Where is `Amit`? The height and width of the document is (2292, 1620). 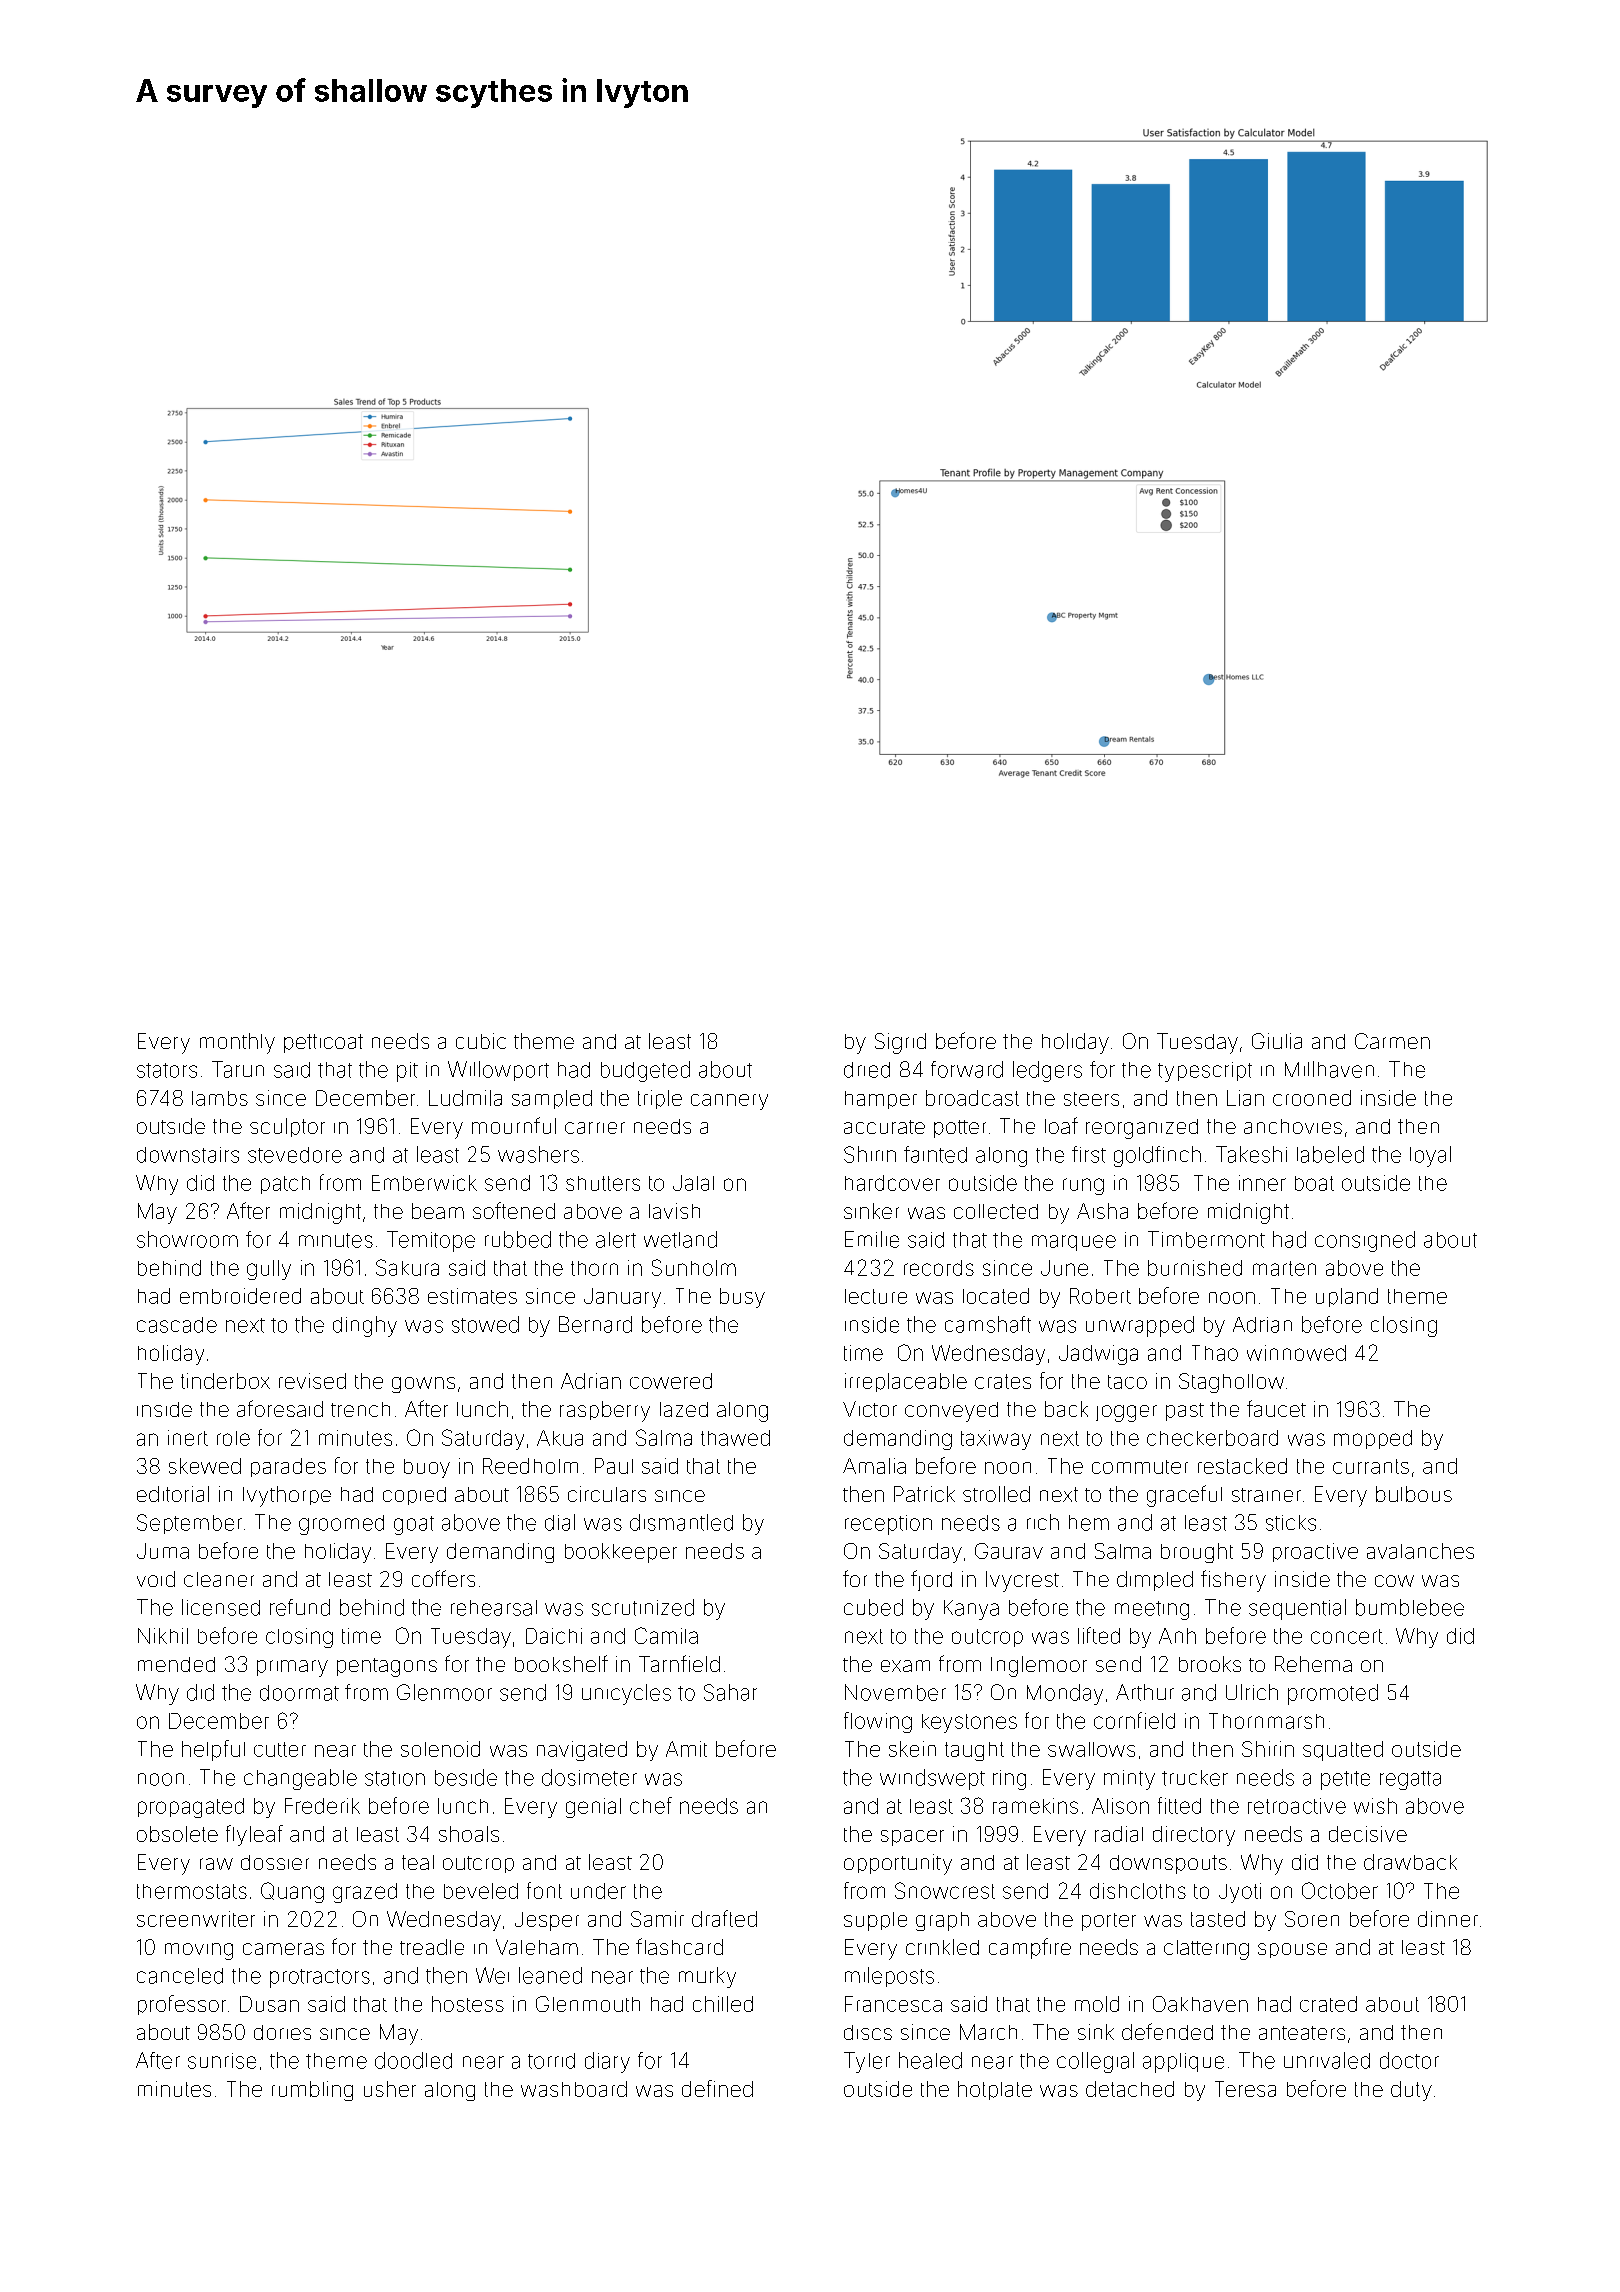 Amit is located at coordinates (686, 1749).
